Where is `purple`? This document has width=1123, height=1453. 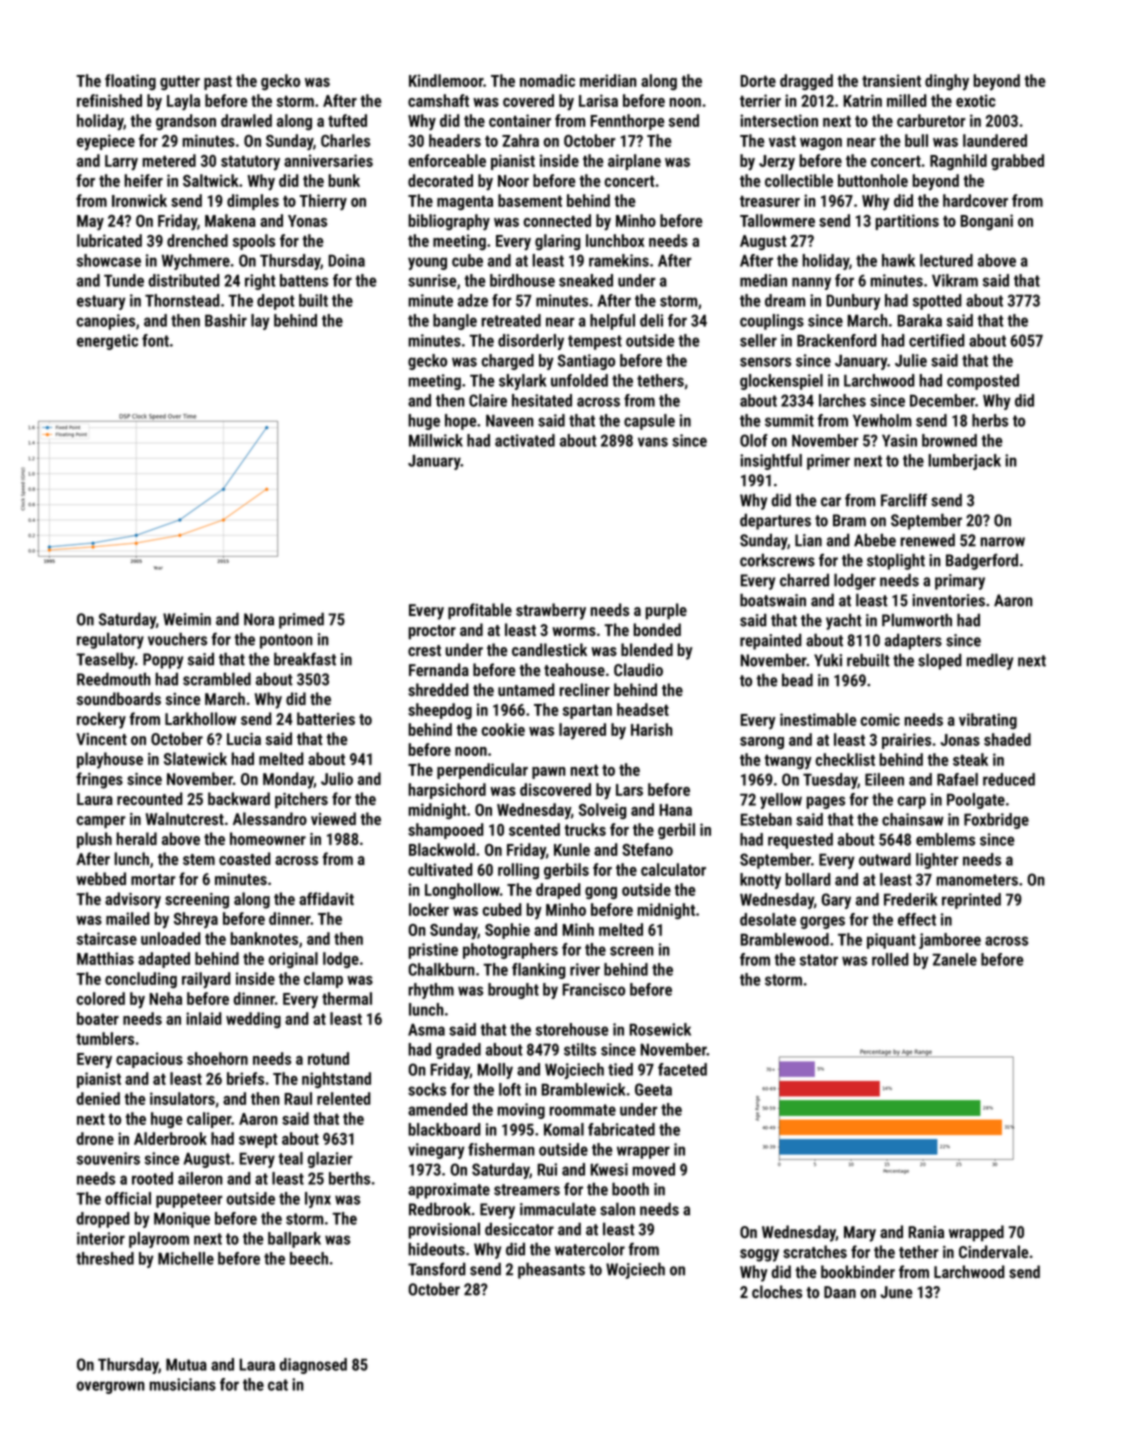
purple is located at coordinates (666, 611).
